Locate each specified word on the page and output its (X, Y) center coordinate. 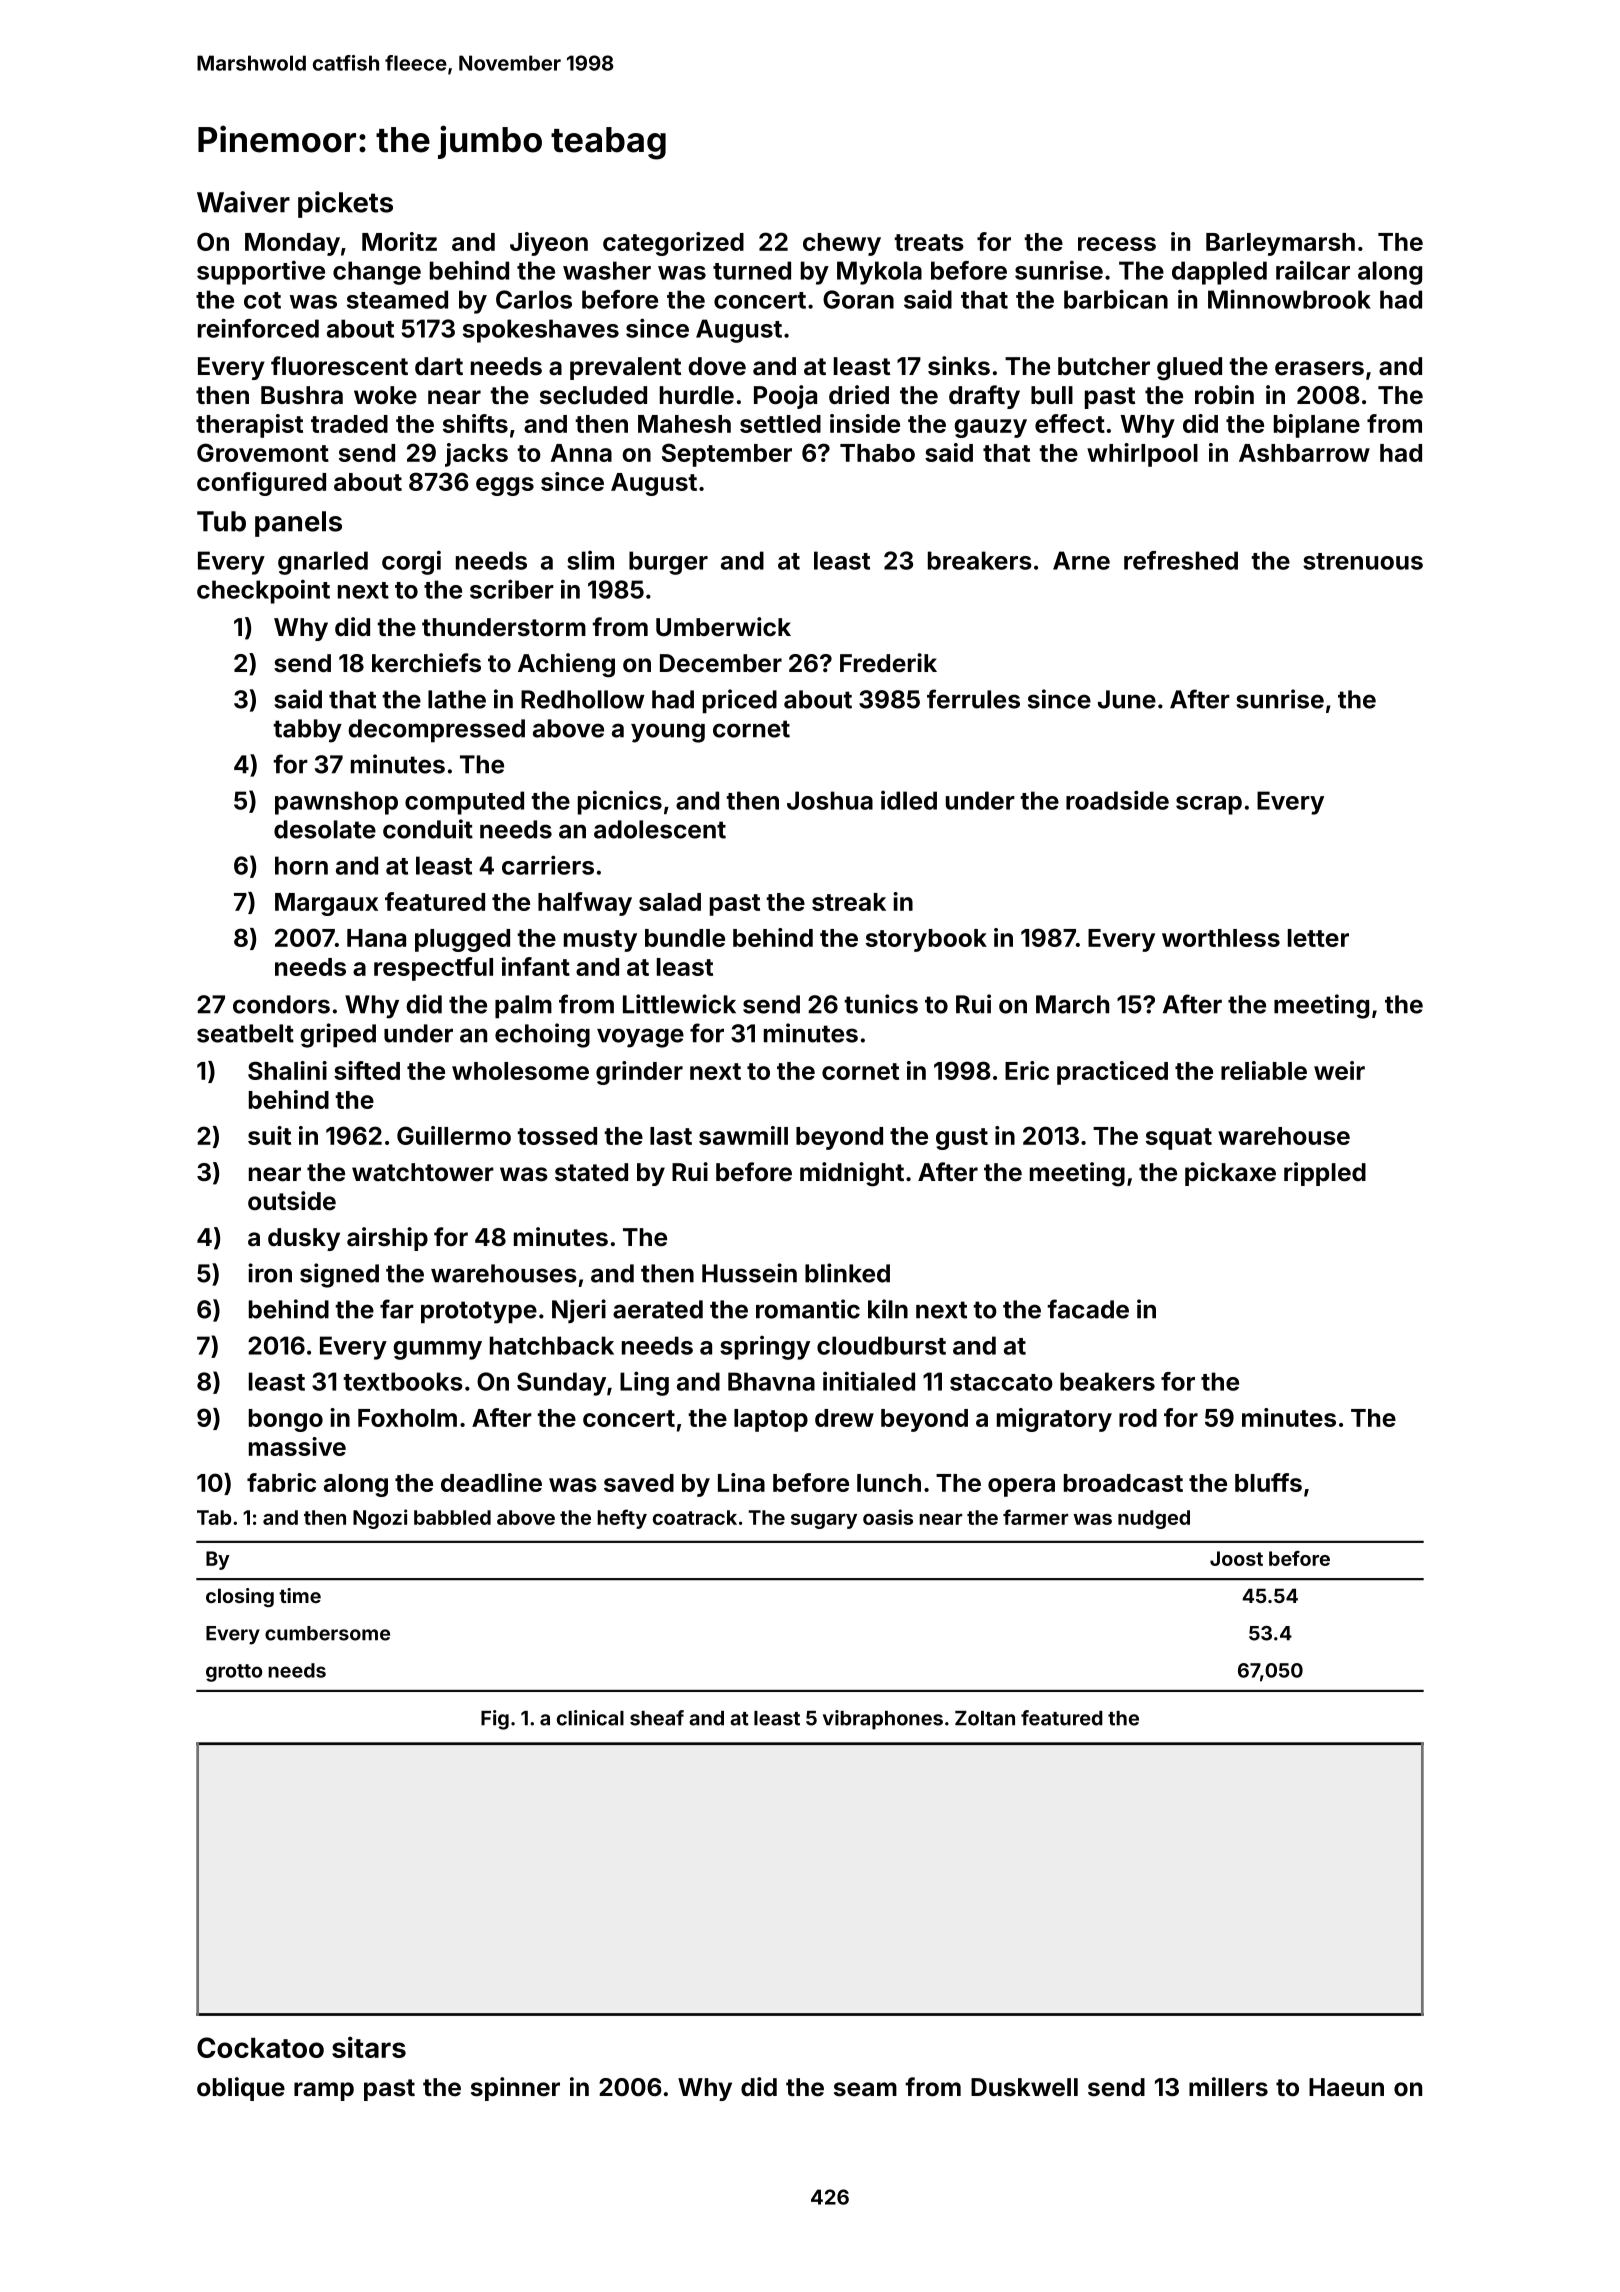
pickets (345, 204)
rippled (1325, 1174)
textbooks (403, 1381)
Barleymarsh (1280, 244)
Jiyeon (549, 244)
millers (1228, 2087)
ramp (324, 2091)
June (1127, 699)
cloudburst (881, 1345)
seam (865, 2089)
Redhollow (583, 699)
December (721, 663)
